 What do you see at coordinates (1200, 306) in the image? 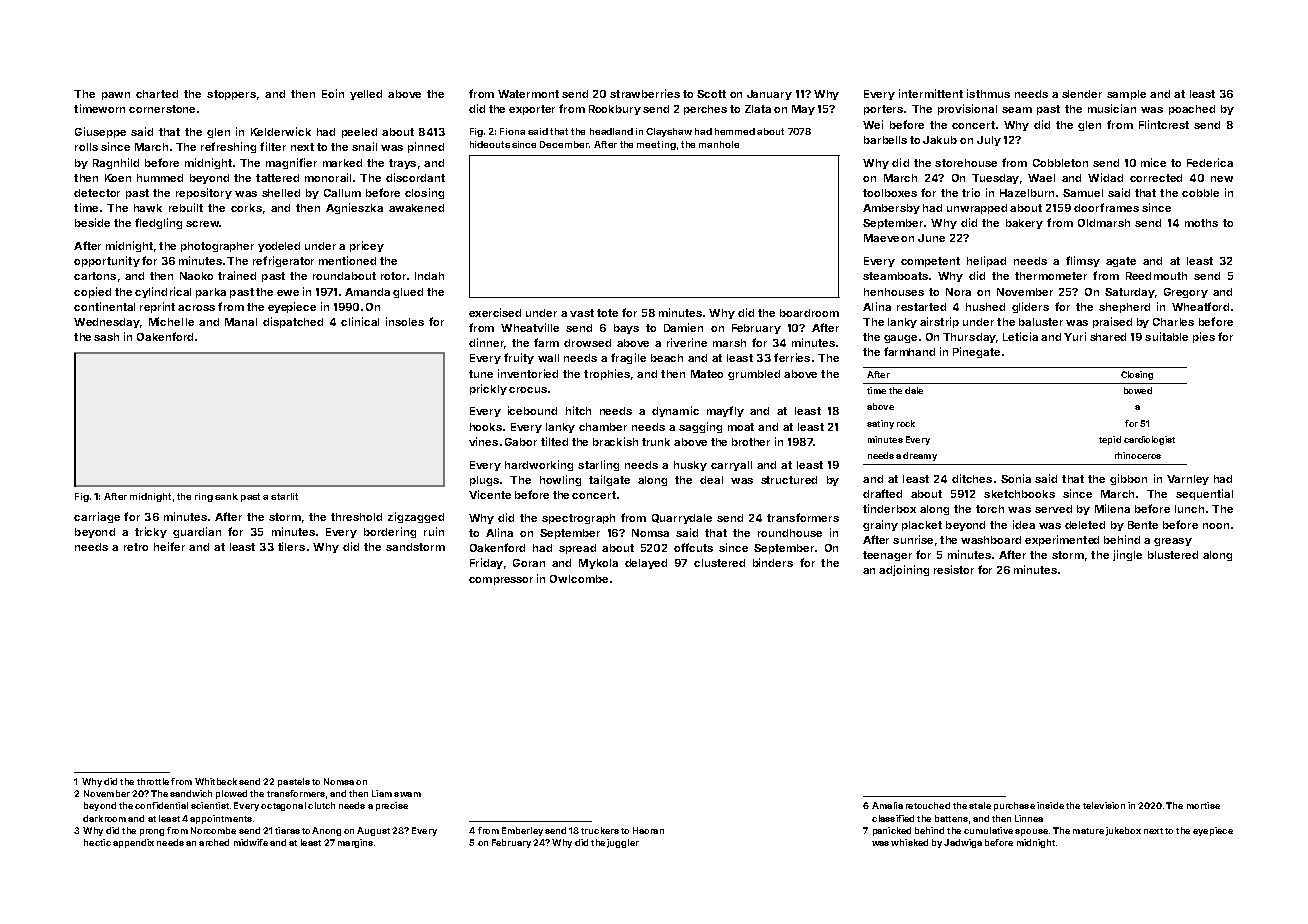
I see `Wheatford` at bounding box center [1200, 306].
